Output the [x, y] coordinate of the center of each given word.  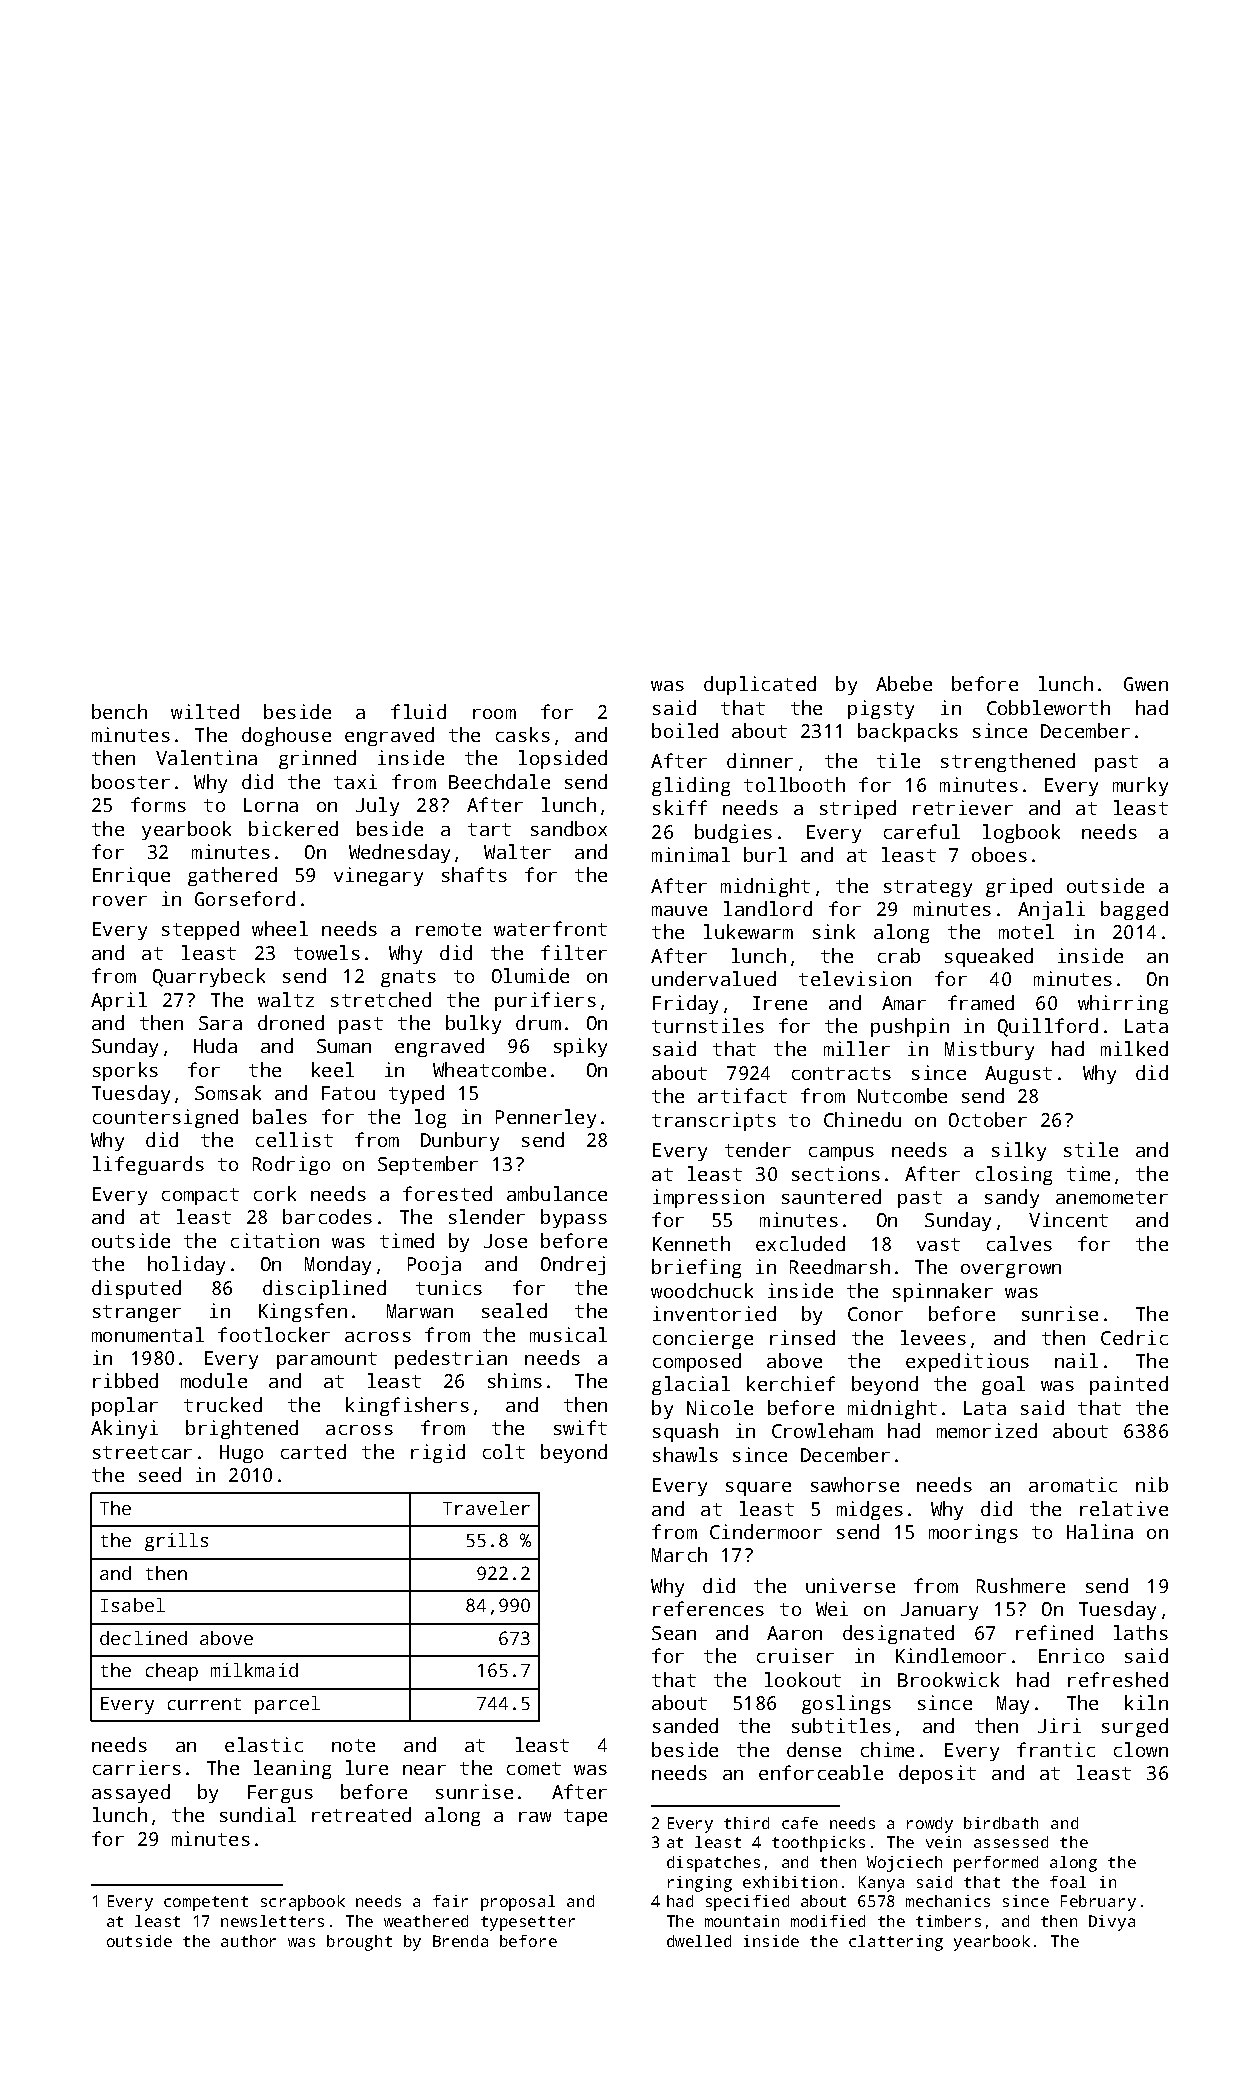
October [988, 1119]
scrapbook [303, 1903]
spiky [580, 1047]
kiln [1146, 1702]
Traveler [486, 1508]
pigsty [881, 709]
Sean [674, 1633]
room [494, 714]
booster [131, 781]
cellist [294, 1139]
